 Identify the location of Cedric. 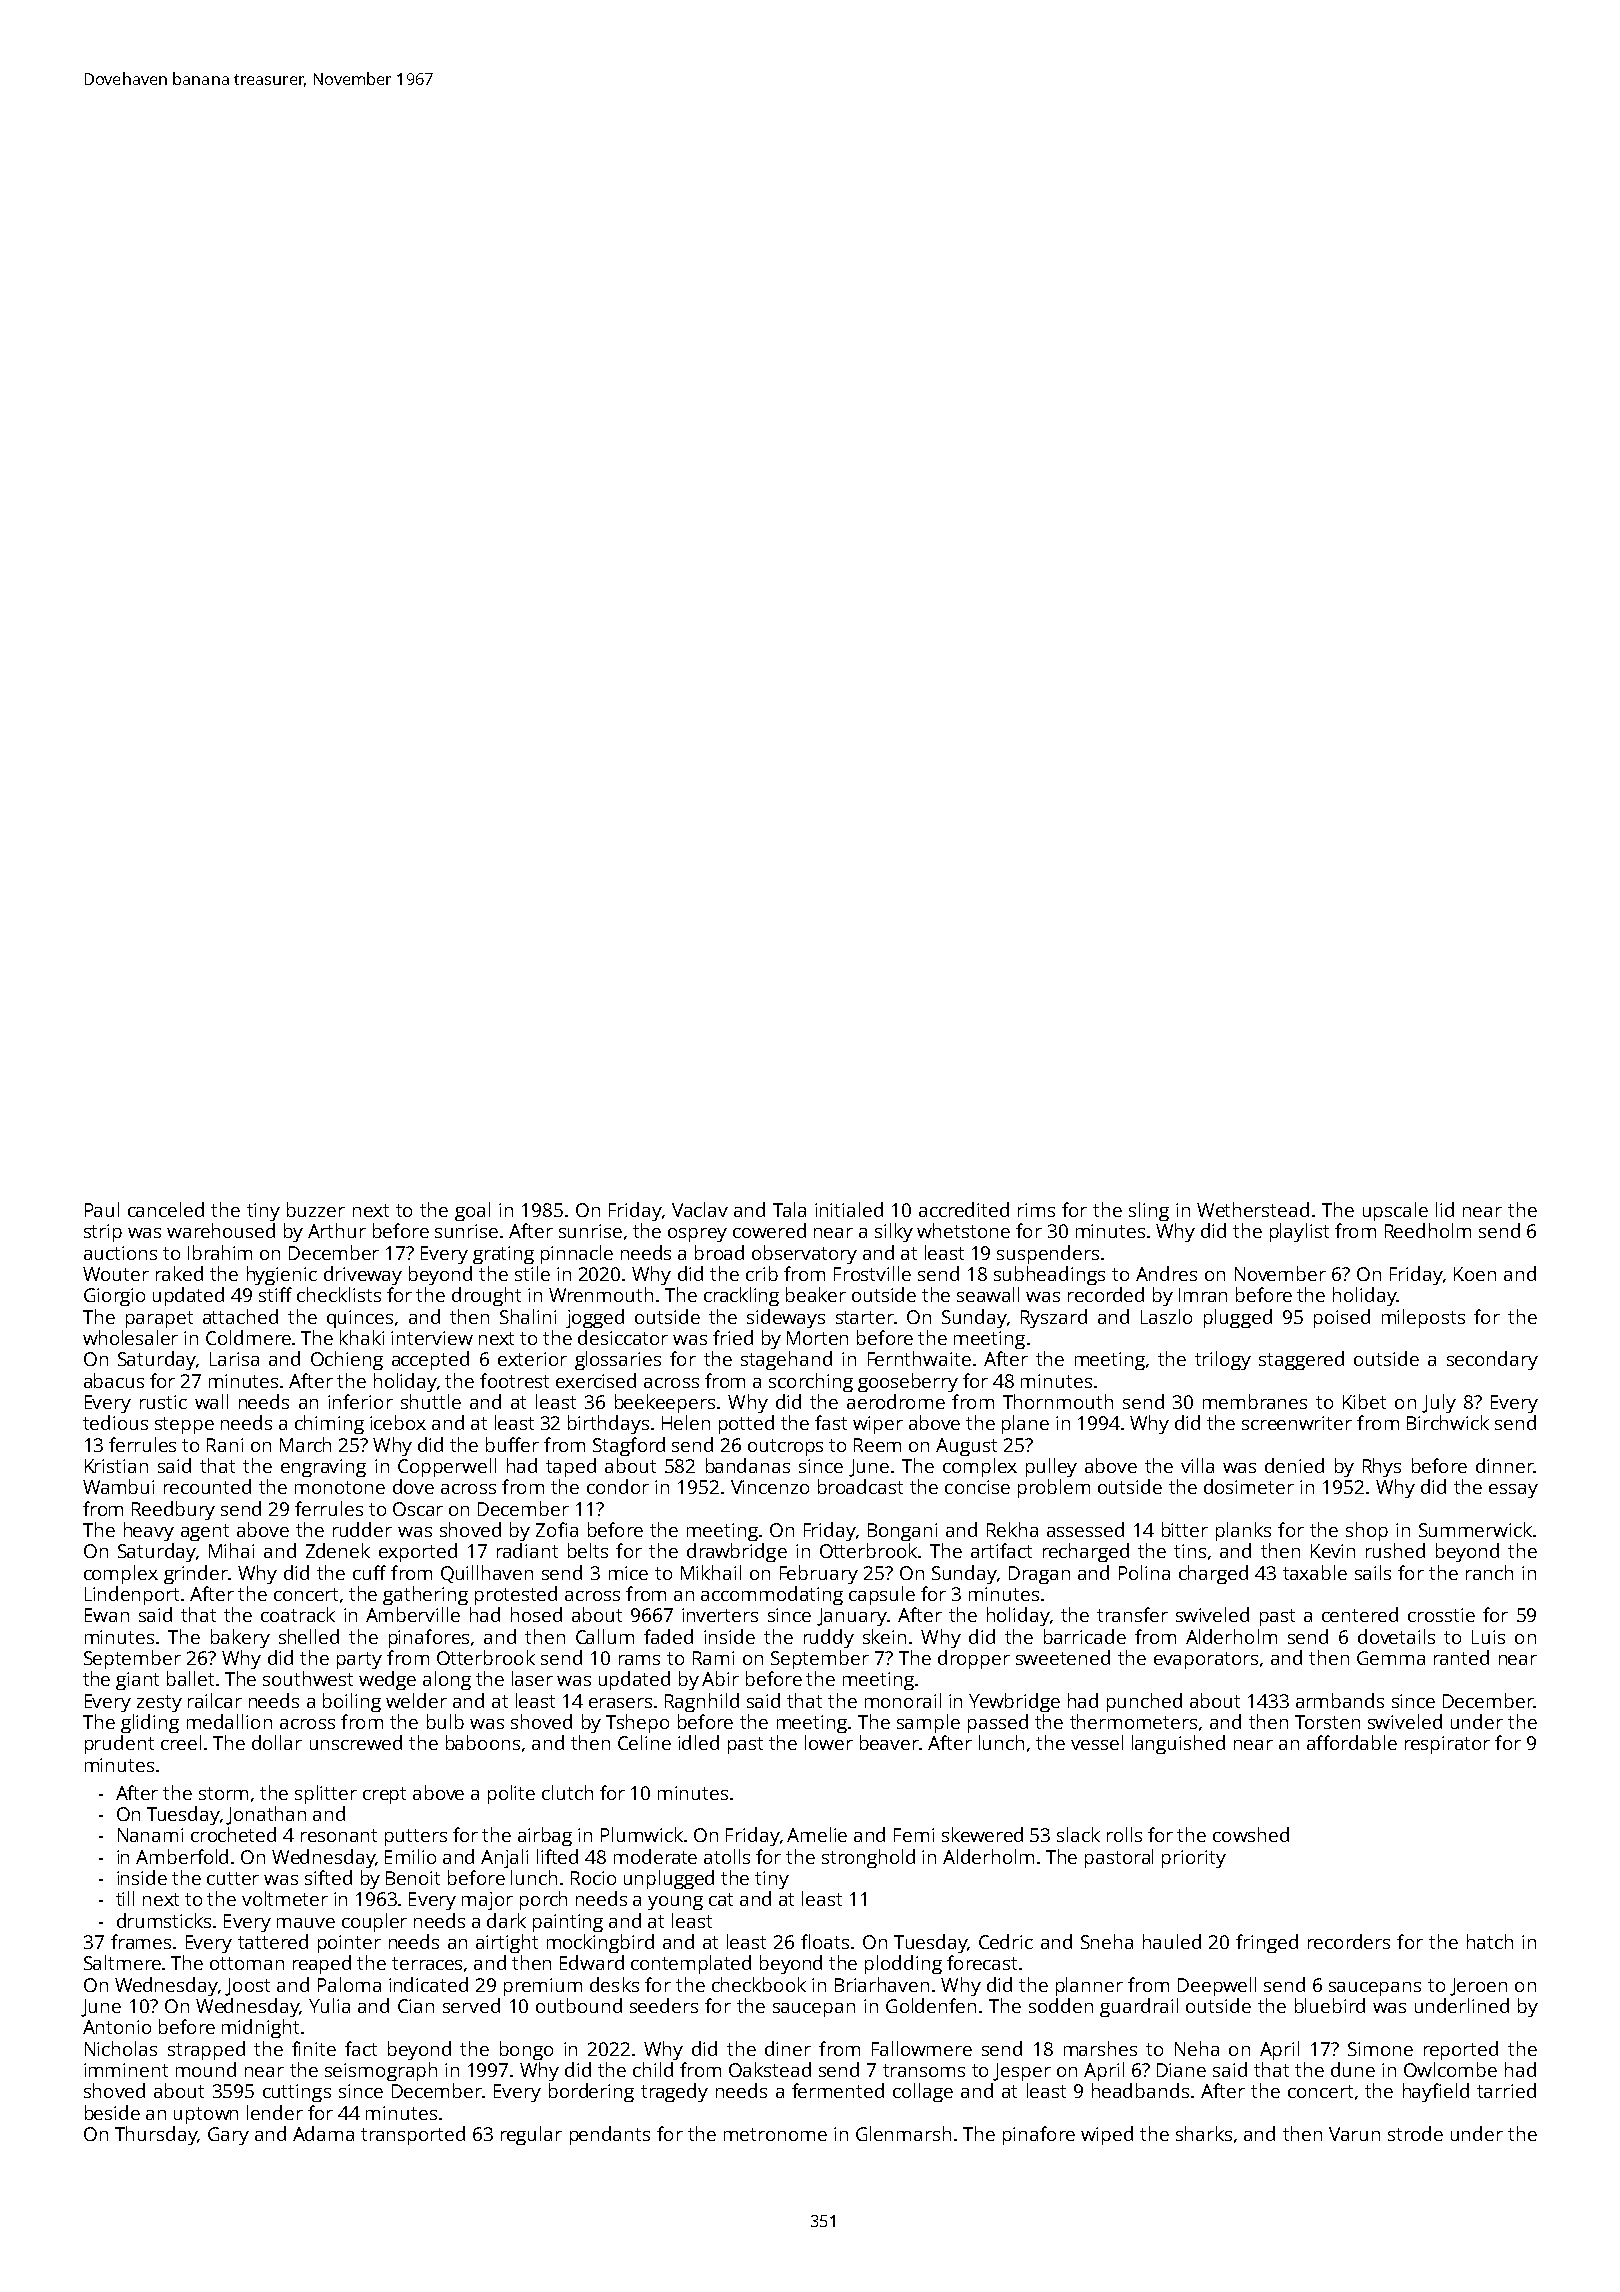
(1006, 1941).
